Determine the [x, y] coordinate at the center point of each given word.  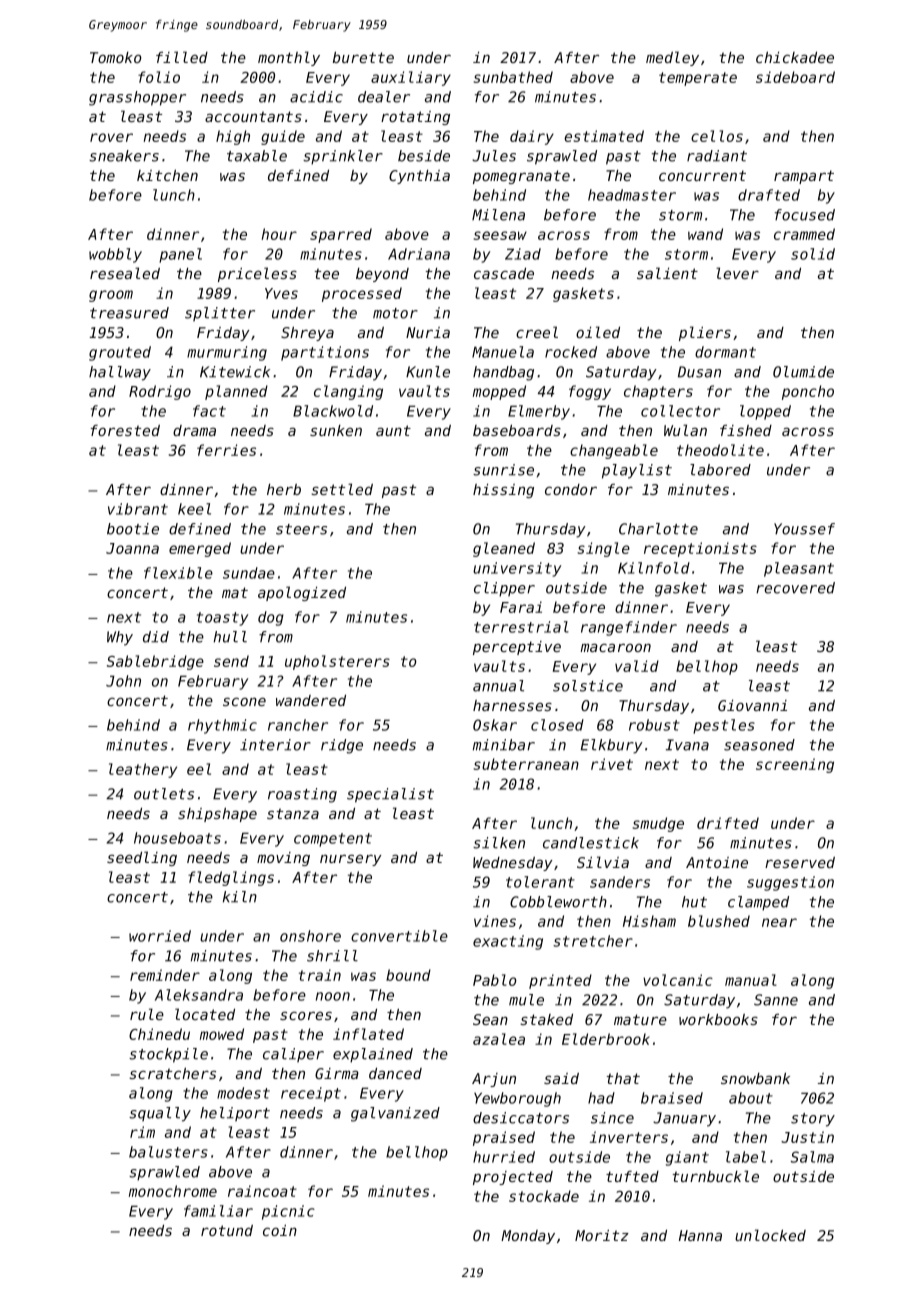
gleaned [504, 549]
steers [301, 529]
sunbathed [513, 77]
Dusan [699, 372]
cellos [717, 136]
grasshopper [137, 98]
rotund [227, 1230]
